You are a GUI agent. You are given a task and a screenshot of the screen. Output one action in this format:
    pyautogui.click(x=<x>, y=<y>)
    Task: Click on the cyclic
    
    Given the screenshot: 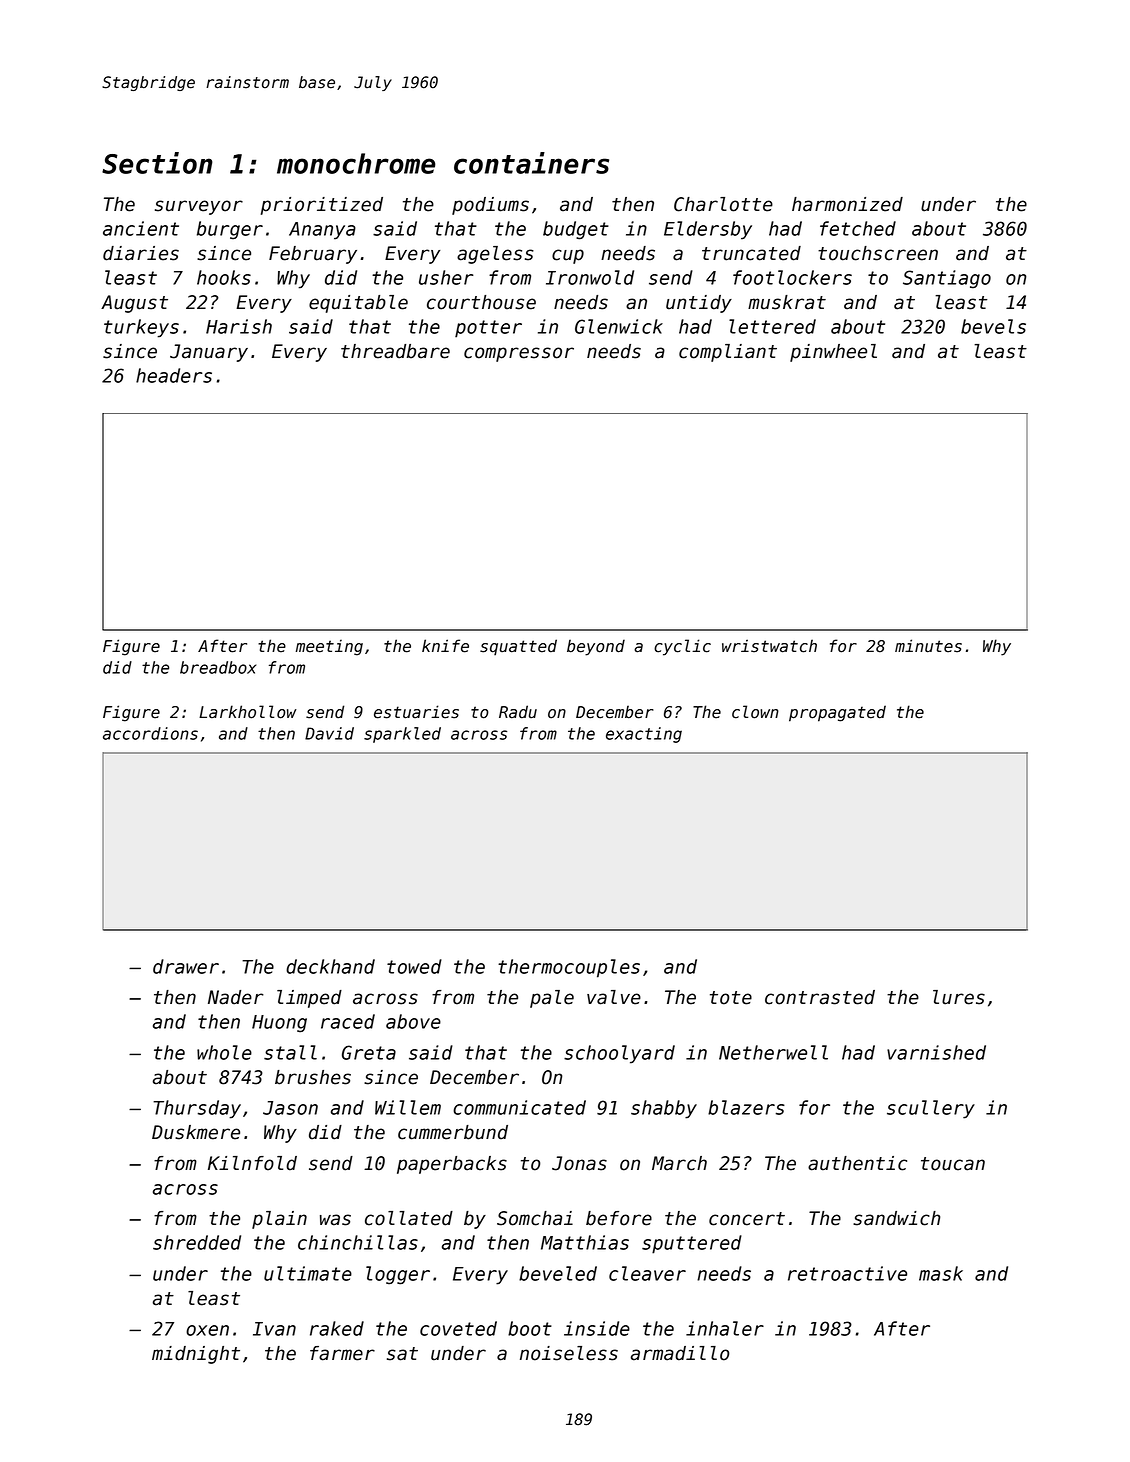 What is the action you would take?
    pyautogui.click(x=682, y=647)
